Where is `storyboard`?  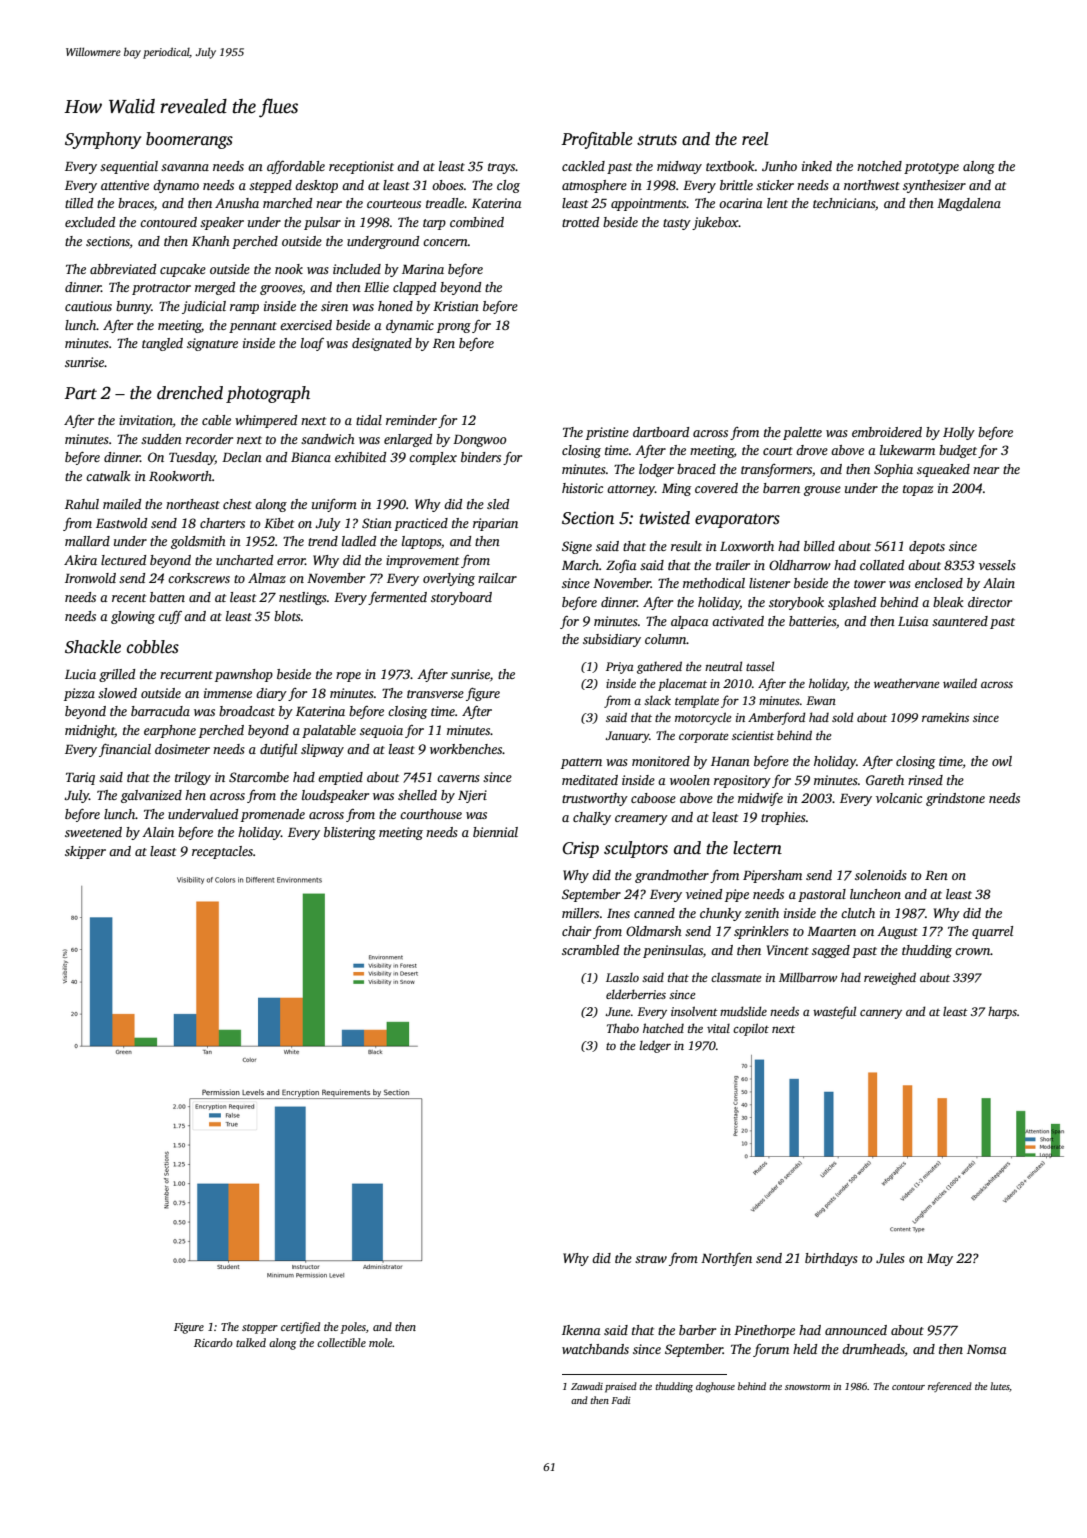 storyboard is located at coordinates (461, 598).
